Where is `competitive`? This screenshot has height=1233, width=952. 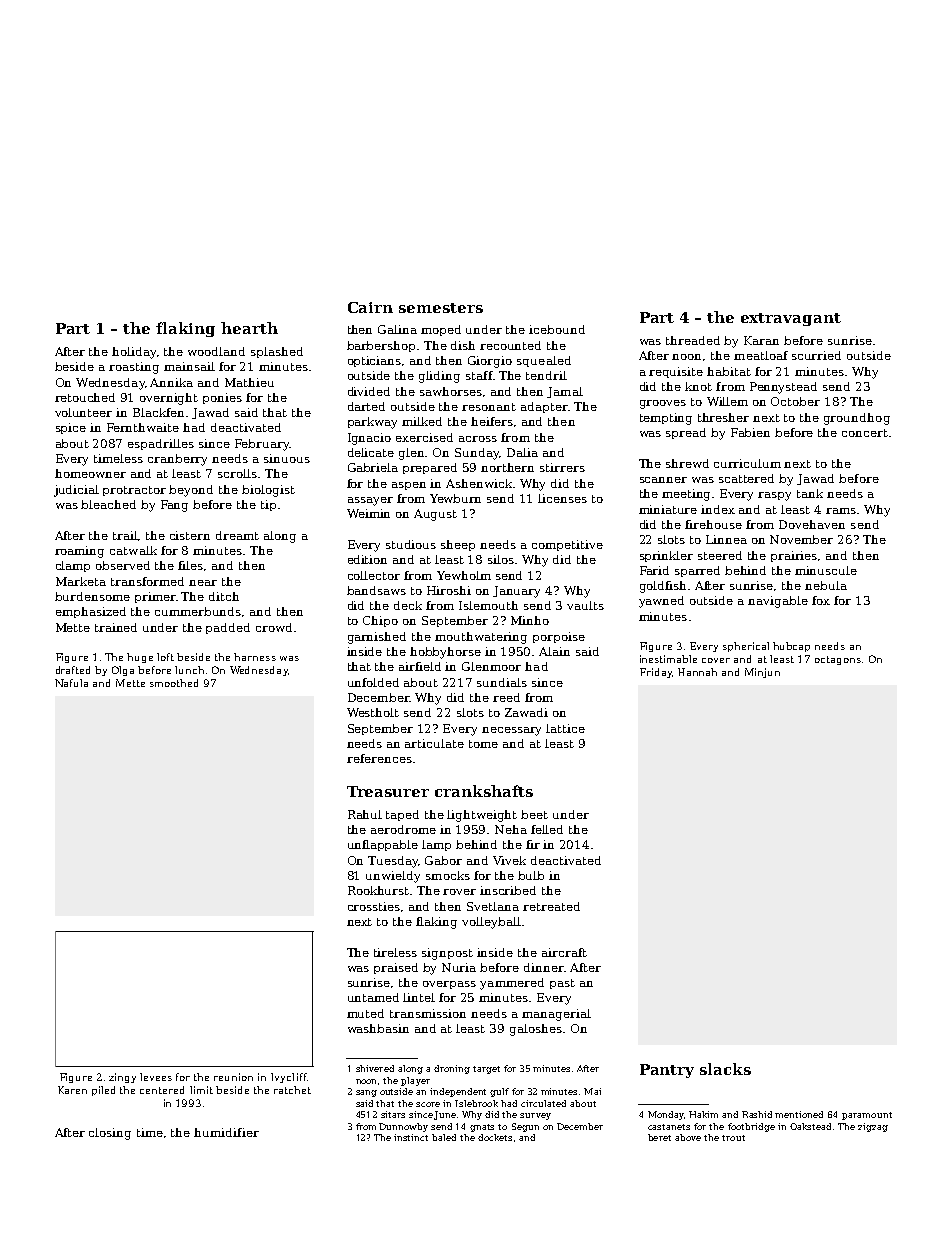
competitive is located at coordinates (567, 545).
